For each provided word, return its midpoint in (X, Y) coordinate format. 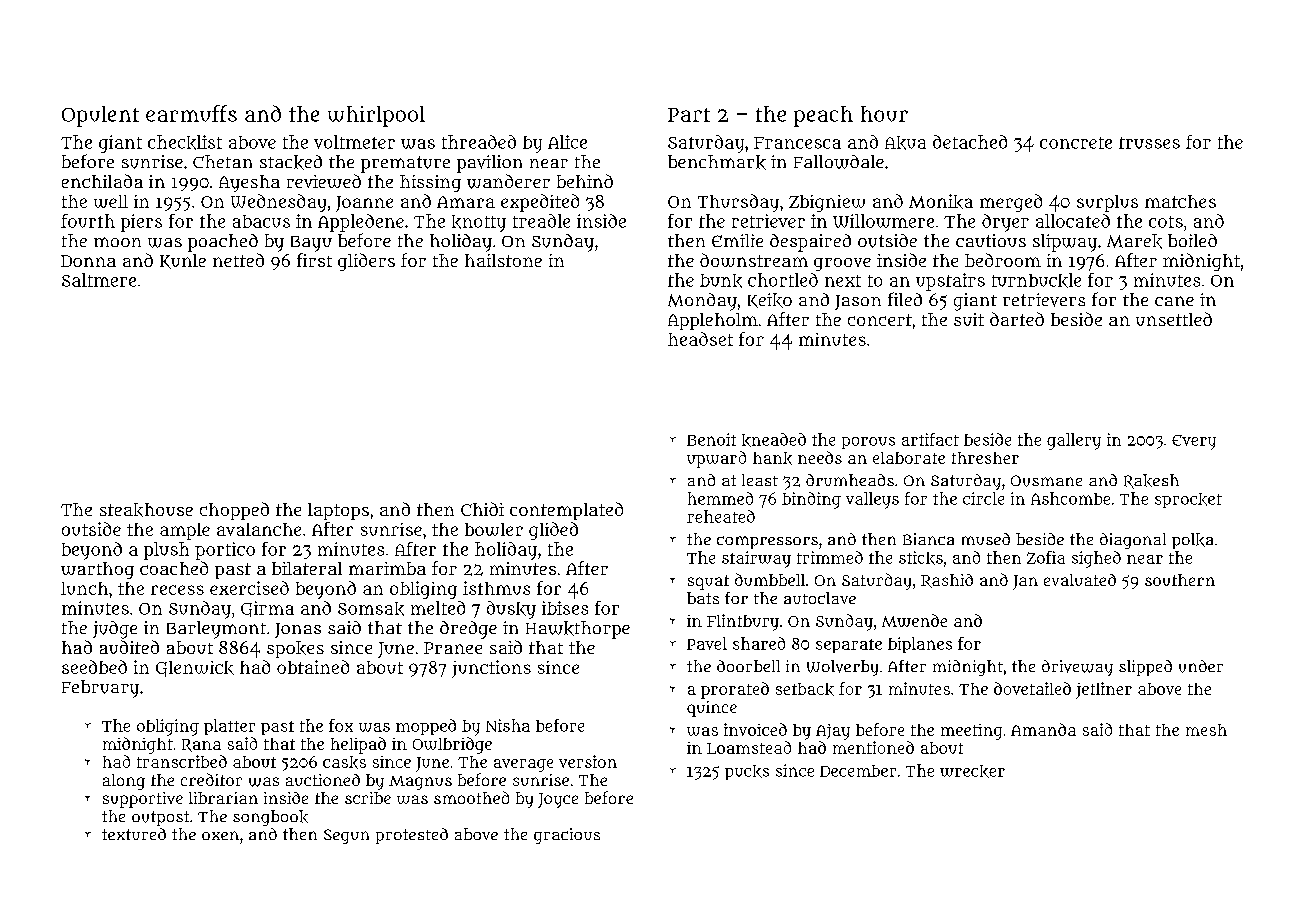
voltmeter (354, 142)
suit (969, 319)
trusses (1149, 143)
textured (134, 834)
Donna (88, 261)
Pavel (707, 643)
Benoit (711, 439)
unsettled (1174, 319)
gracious (567, 836)
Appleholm (713, 321)
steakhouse (146, 510)
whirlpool (376, 116)
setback (805, 689)
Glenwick (195, 669)
